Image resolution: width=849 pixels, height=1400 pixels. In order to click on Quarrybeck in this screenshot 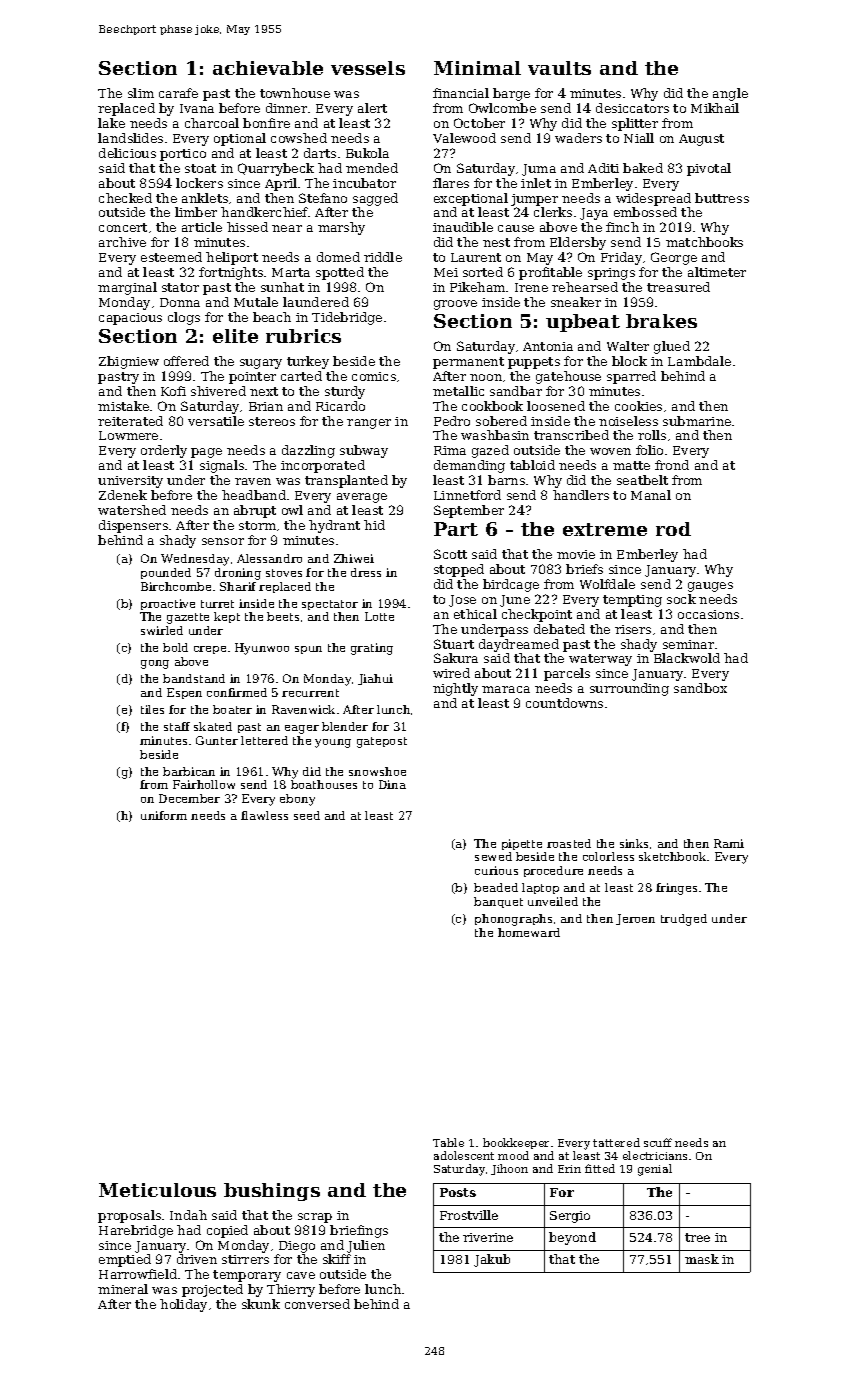, I will do `click(276, 169)`.
